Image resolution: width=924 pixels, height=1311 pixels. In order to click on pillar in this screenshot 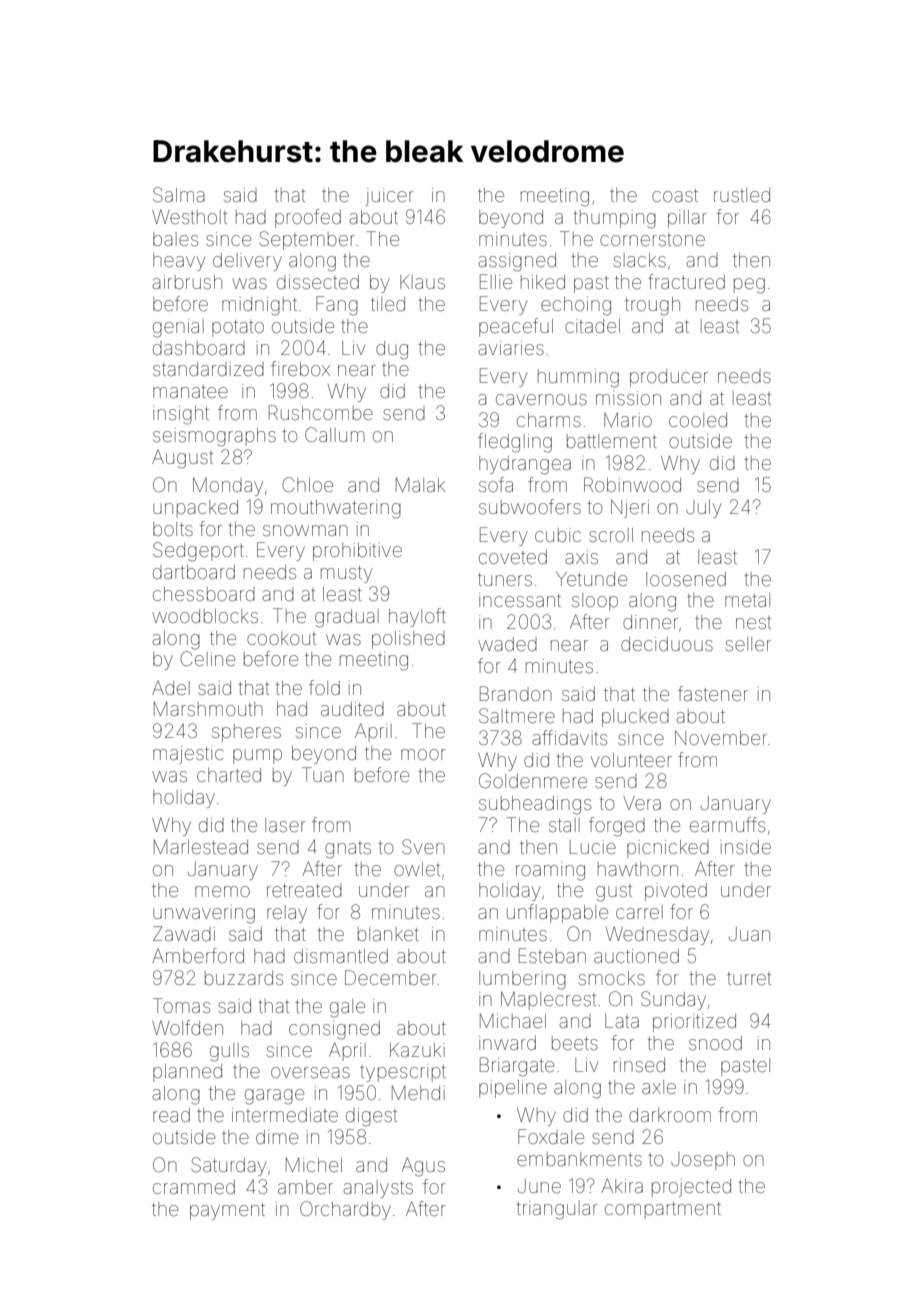, I will do `click(687, 219)`.
